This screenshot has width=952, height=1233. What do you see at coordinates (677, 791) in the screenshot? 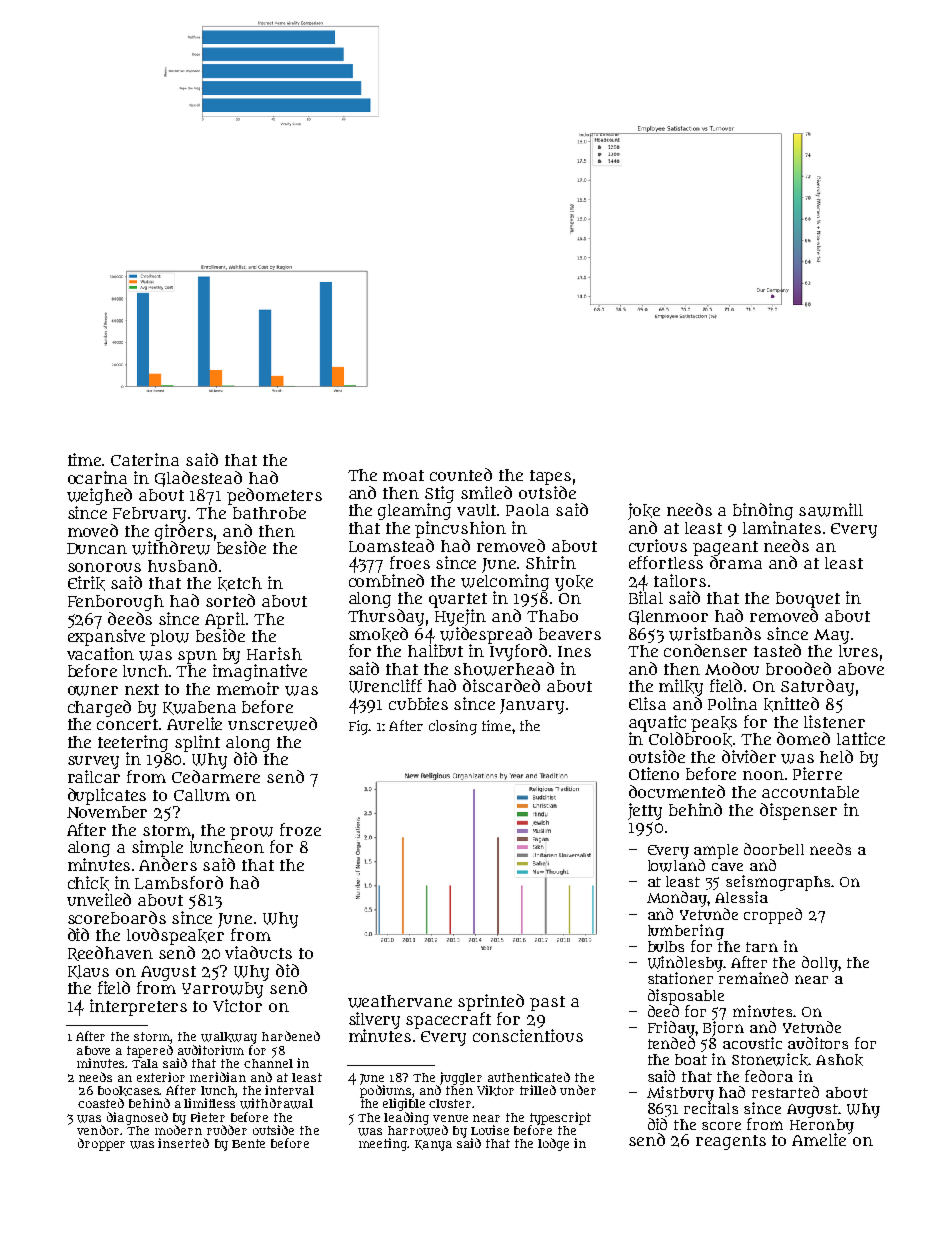
I see `documented` at bounding box center [677, 791].
